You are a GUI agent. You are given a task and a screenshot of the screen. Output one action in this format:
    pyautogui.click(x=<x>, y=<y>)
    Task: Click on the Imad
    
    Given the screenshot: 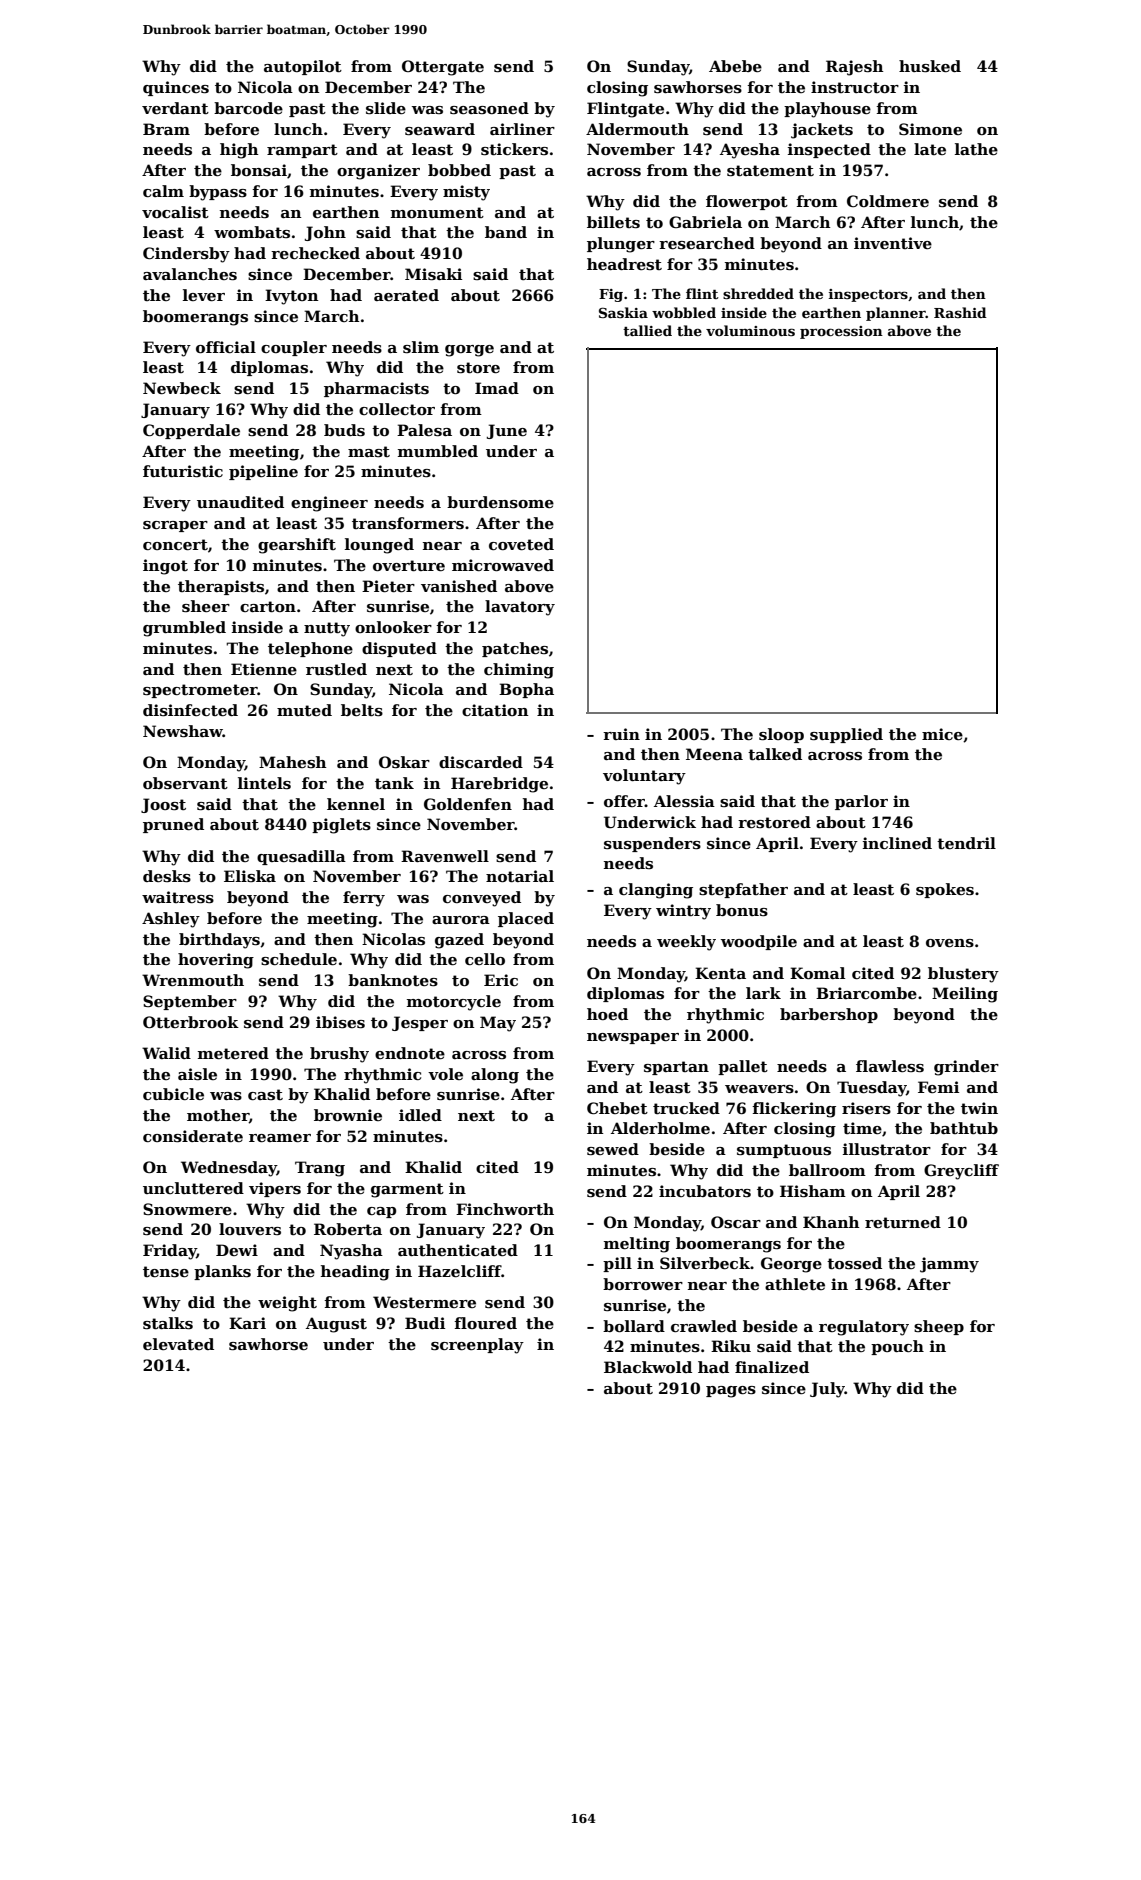 What is the action you would take?
    pyautogui.click(x=497, y=388)
